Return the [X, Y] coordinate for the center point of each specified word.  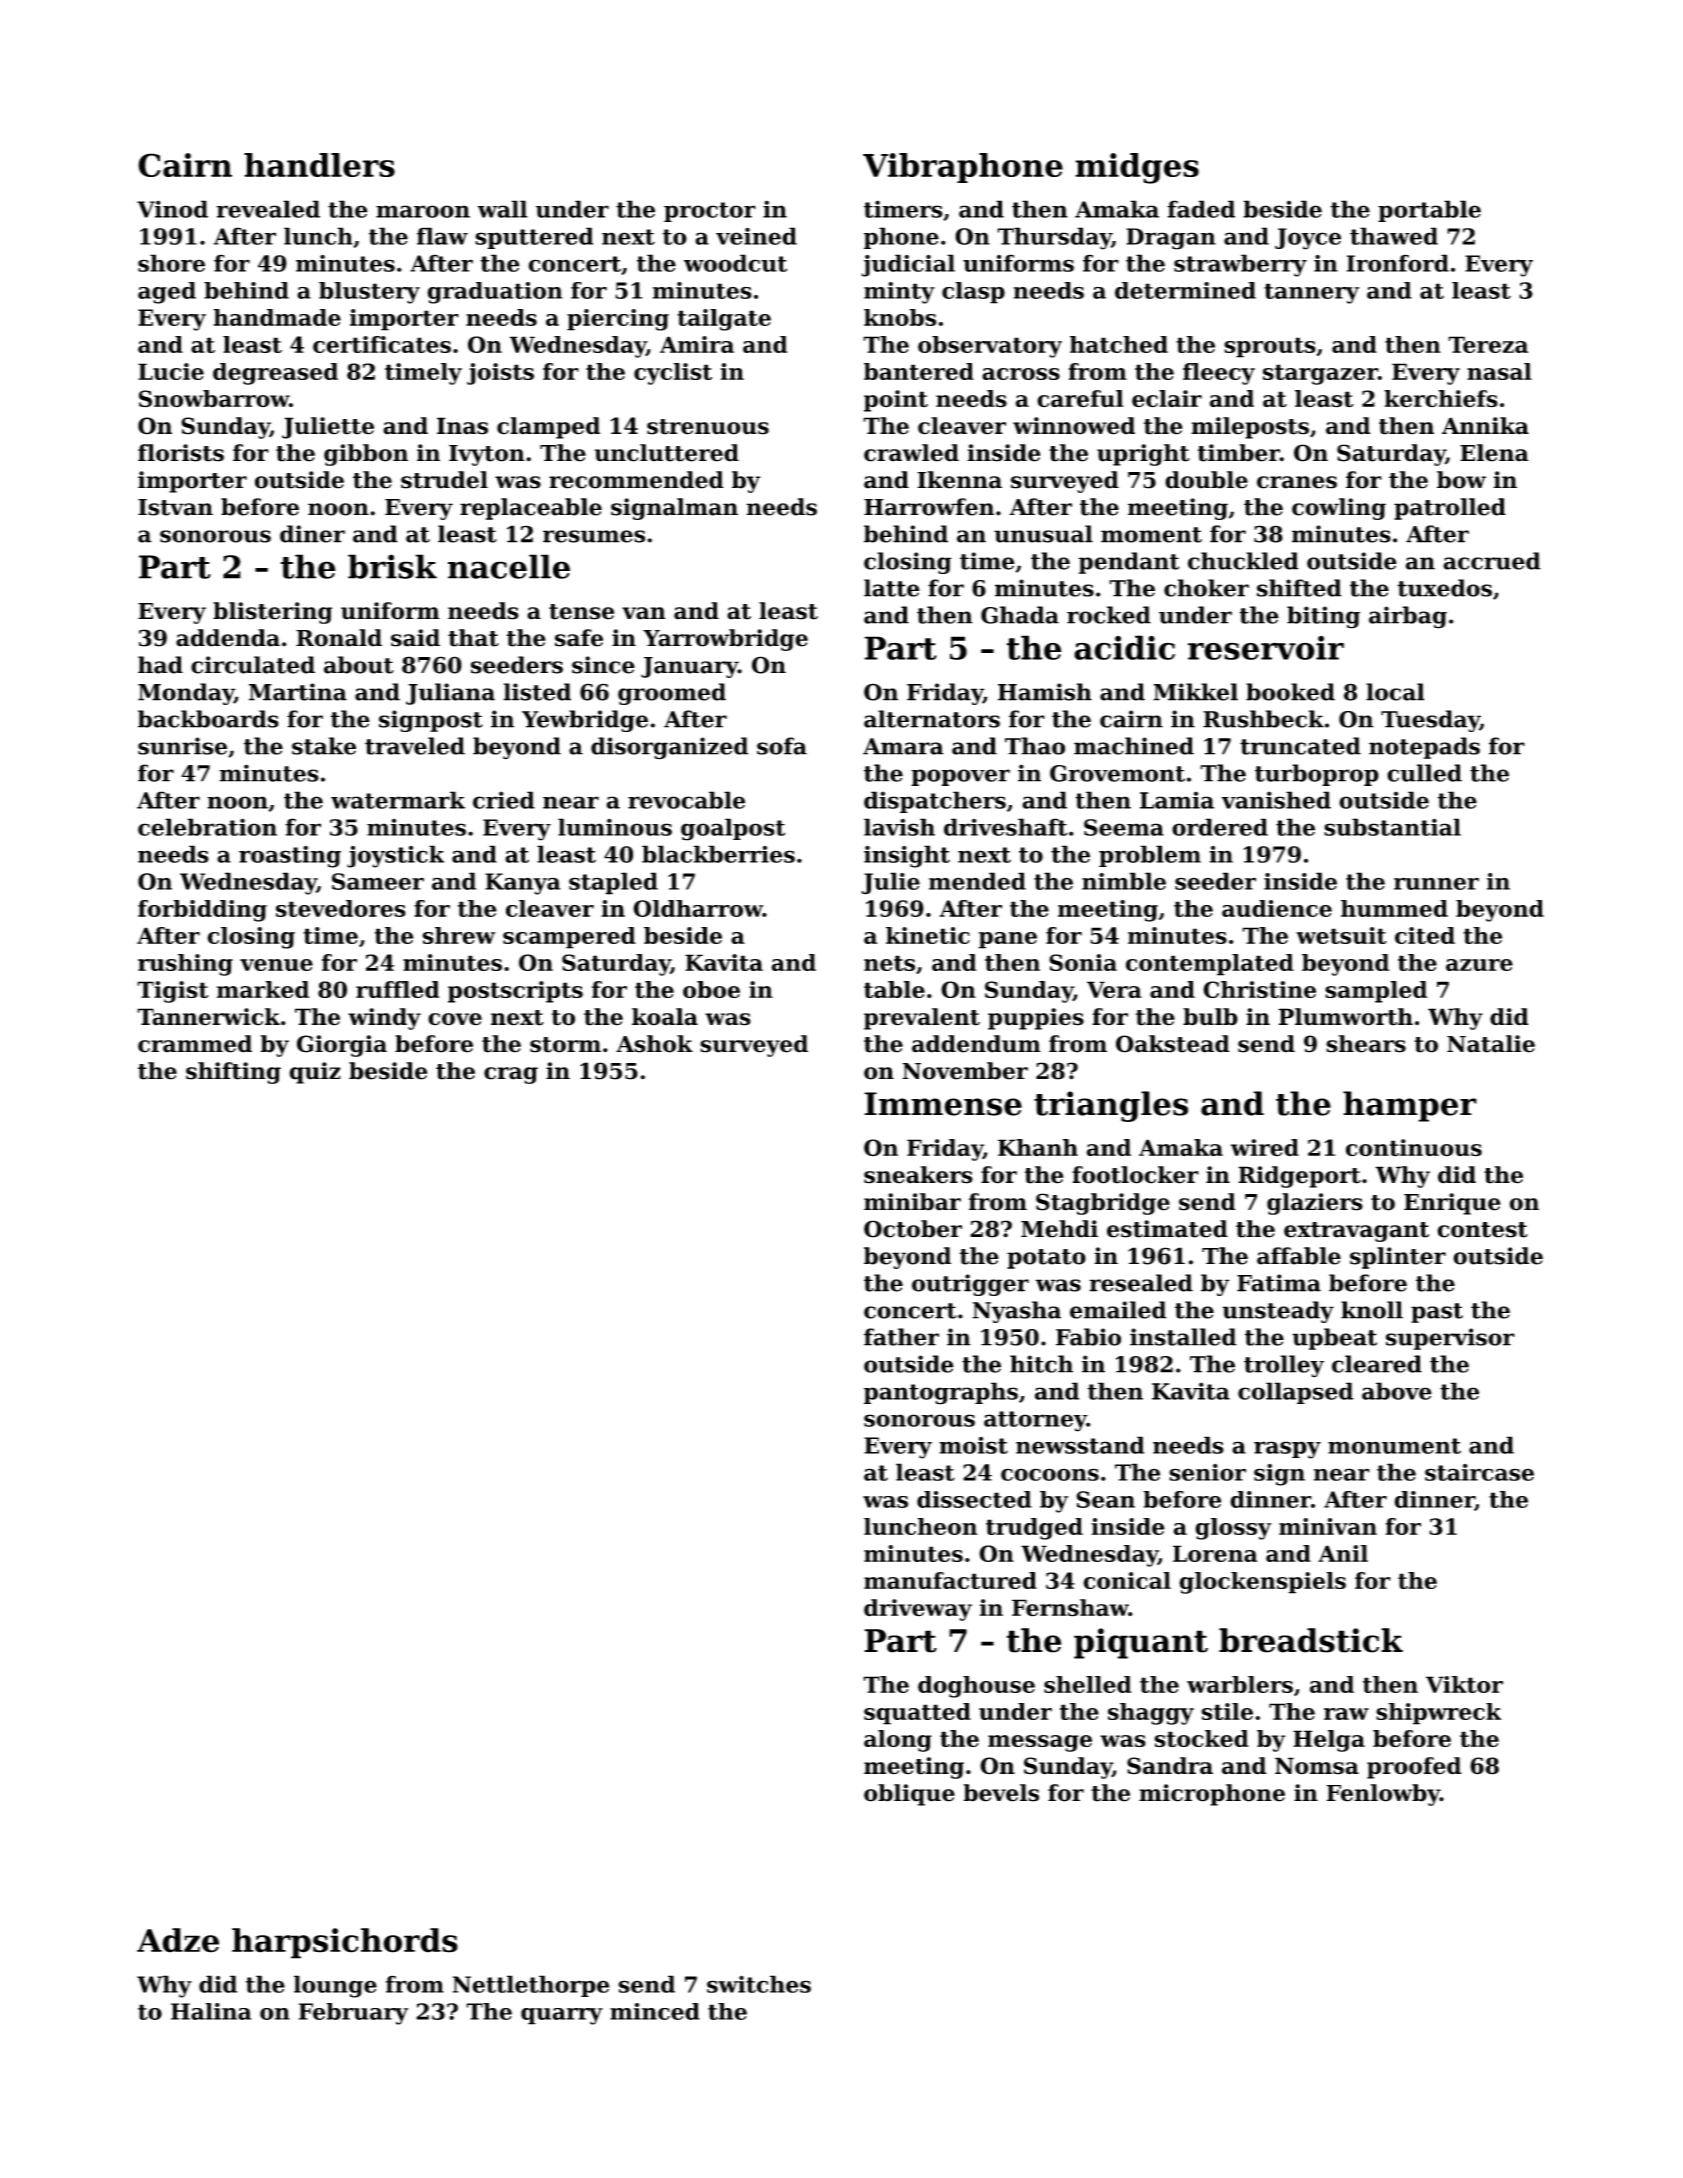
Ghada [1020, 615]
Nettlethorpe [531, 1986]
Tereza [1488, 344]
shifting [233, 1073]
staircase [1479, 1472]
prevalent [922, 1019]
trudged [1034, 1529]
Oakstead [1173, 1044]
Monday [186, 694]
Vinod [172, 209]
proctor [710, 212]
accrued [1492, 561]
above [1397, 1391]
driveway [918, 1610]
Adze [178, 1940]
